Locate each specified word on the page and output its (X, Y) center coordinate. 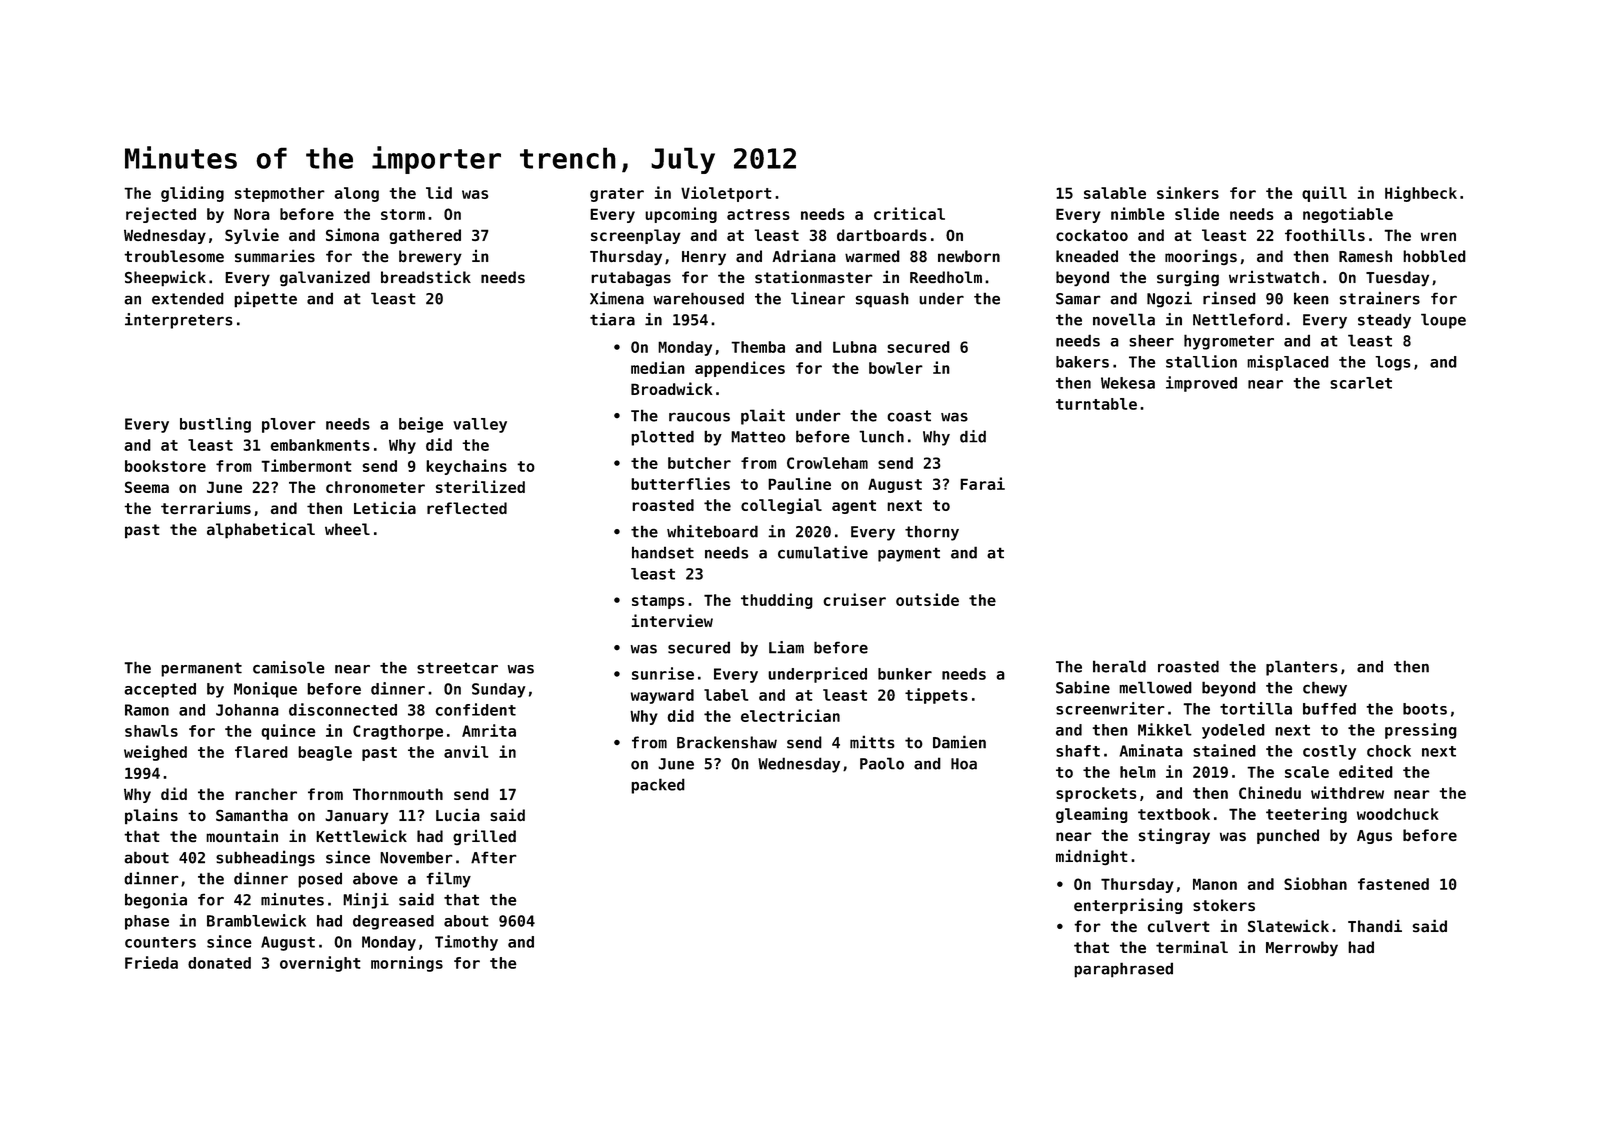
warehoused (698, 298)
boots (1425, 709)
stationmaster (814, 277)
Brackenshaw (727, 742)
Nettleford (1238, 319)
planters (1302, 668)
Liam (786, 647)
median (658, 367)
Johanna (247, 710)
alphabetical (261, 530)
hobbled (1434, 256)
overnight (320, 964)
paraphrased (1123, 970)
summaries (275, 255)
